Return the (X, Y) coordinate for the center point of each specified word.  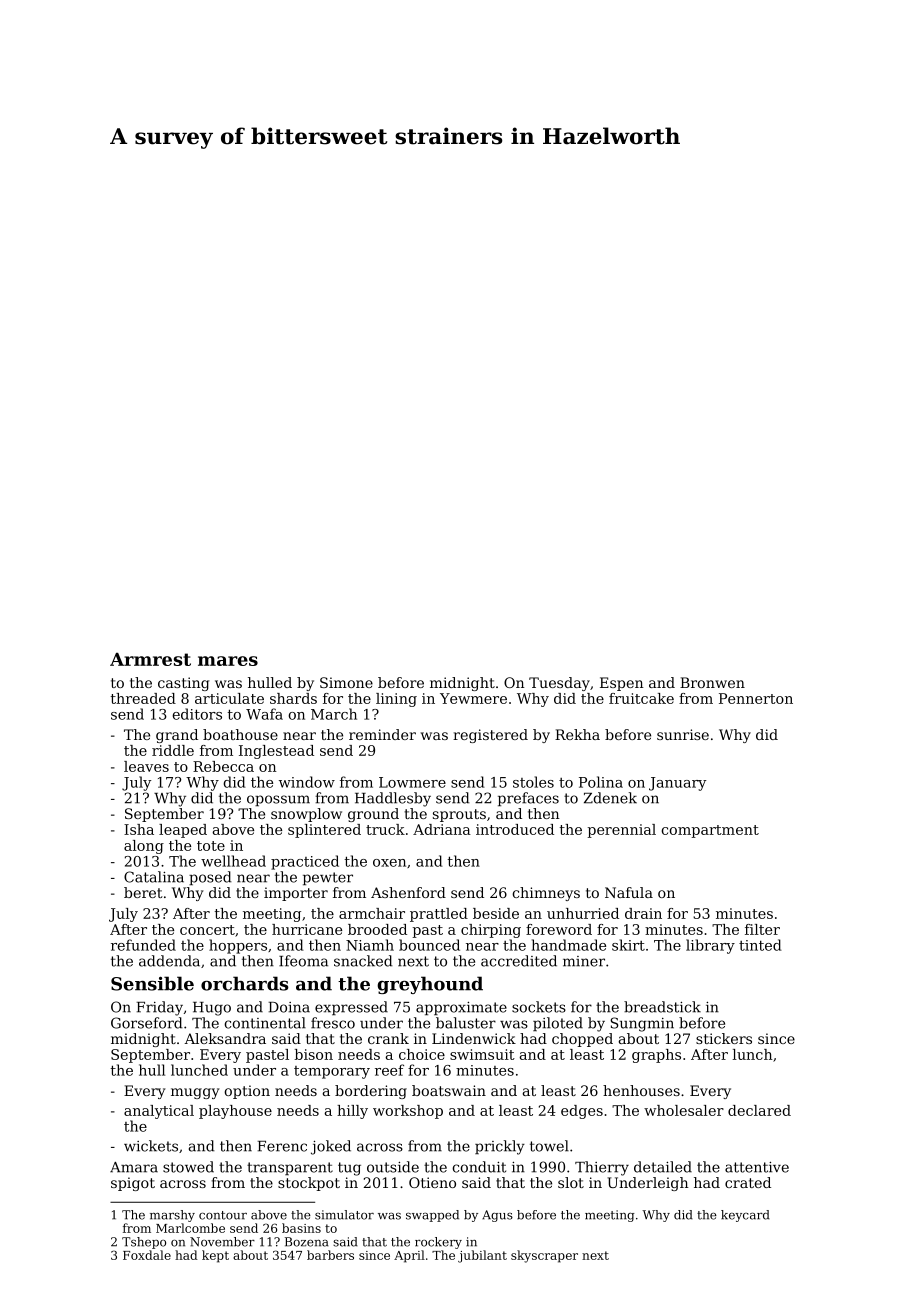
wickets (151, 1146)
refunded (143, 945)
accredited (519, 961)
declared (759, 1110)
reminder (382, 734)
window (307, 782)
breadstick (662, 1007)
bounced (429, 945)
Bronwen (712, 682)
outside (393, 1167)
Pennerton (756, 698)
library (710, 946)
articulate (229, 698)
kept (215, 1256)
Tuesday (559, 684)
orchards (245, 983)
